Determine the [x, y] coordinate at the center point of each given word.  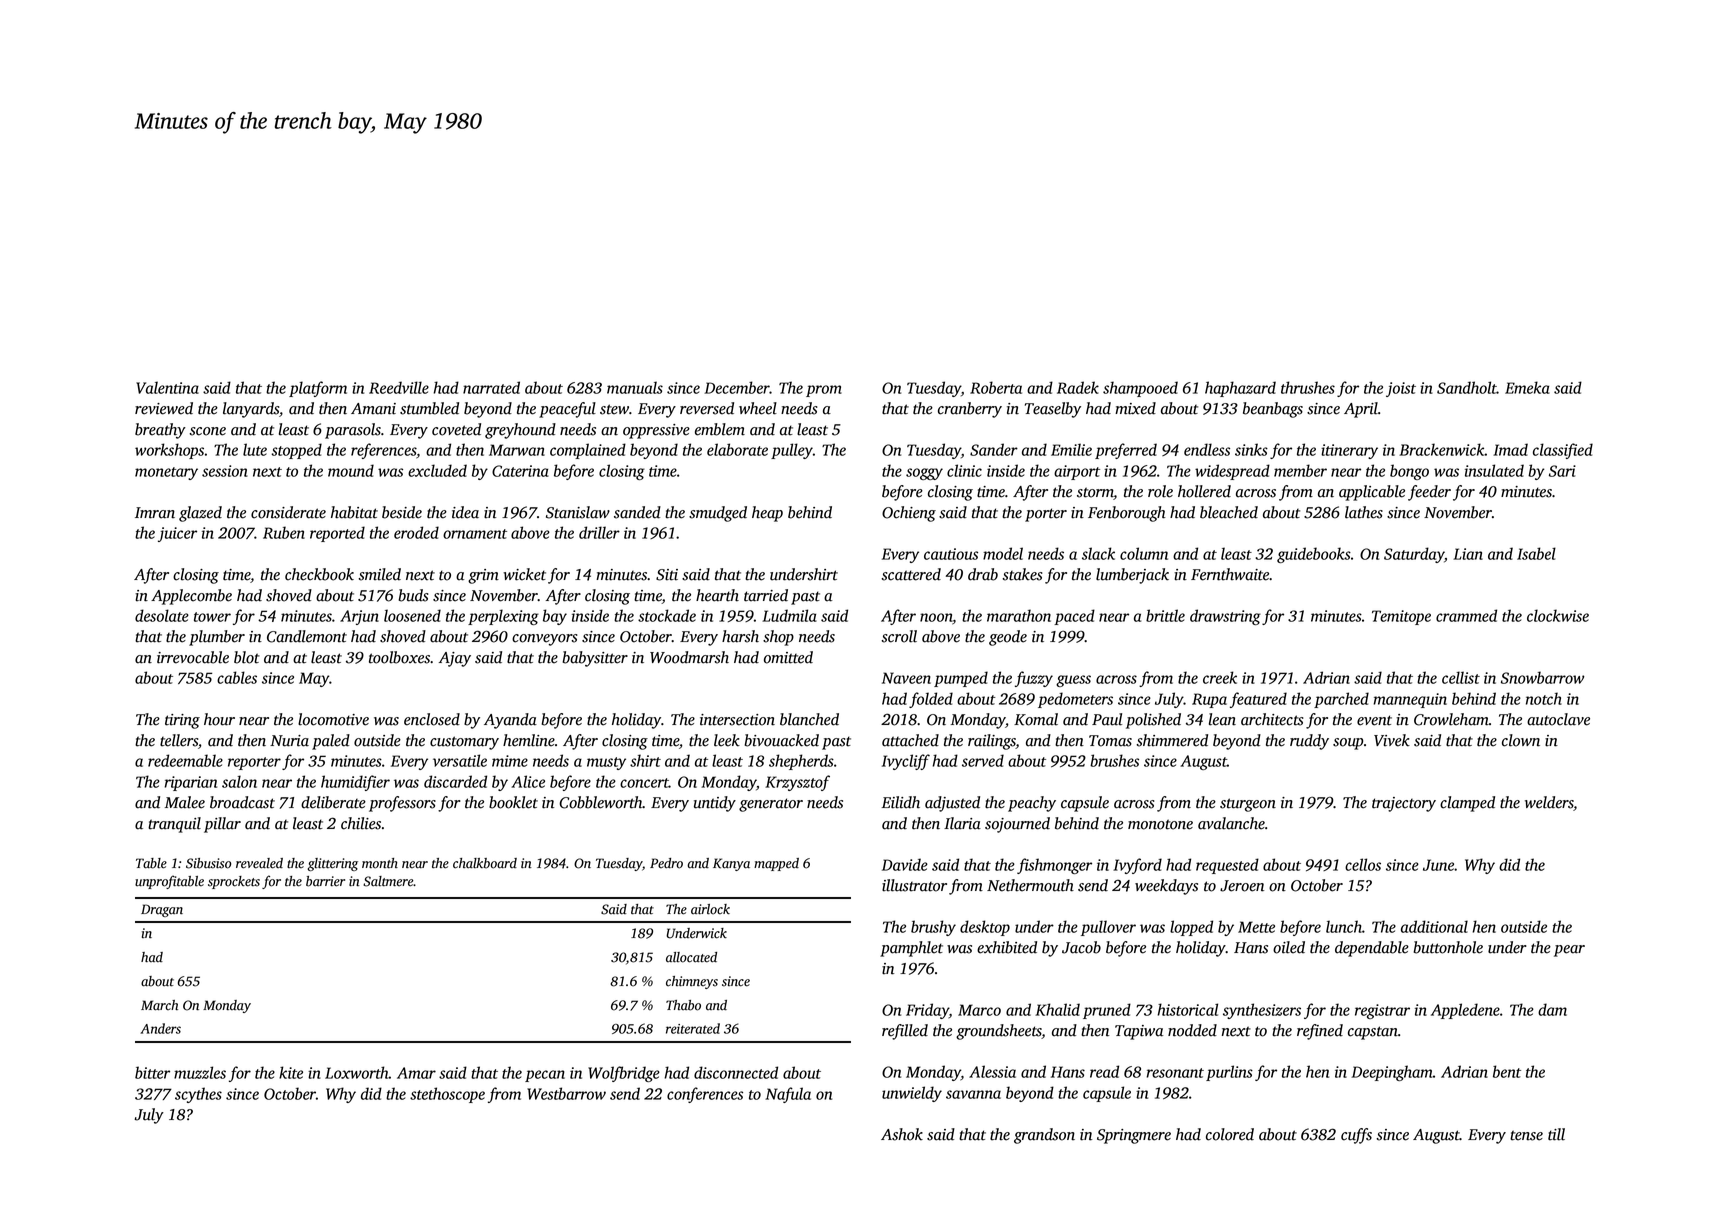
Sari [1562, 471]
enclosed [432, 719]
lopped [1191, 928]
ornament [475, 534]
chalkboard [485, 863]
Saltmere [388, 881]
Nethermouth [1030, 885]
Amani [373, 409]
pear [1569, 951]
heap [767, 514]
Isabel [1536, 553]
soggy [924, 474]
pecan [545, 1076]
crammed [1466, 615]
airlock [710, 909]
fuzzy [1034, 679]
